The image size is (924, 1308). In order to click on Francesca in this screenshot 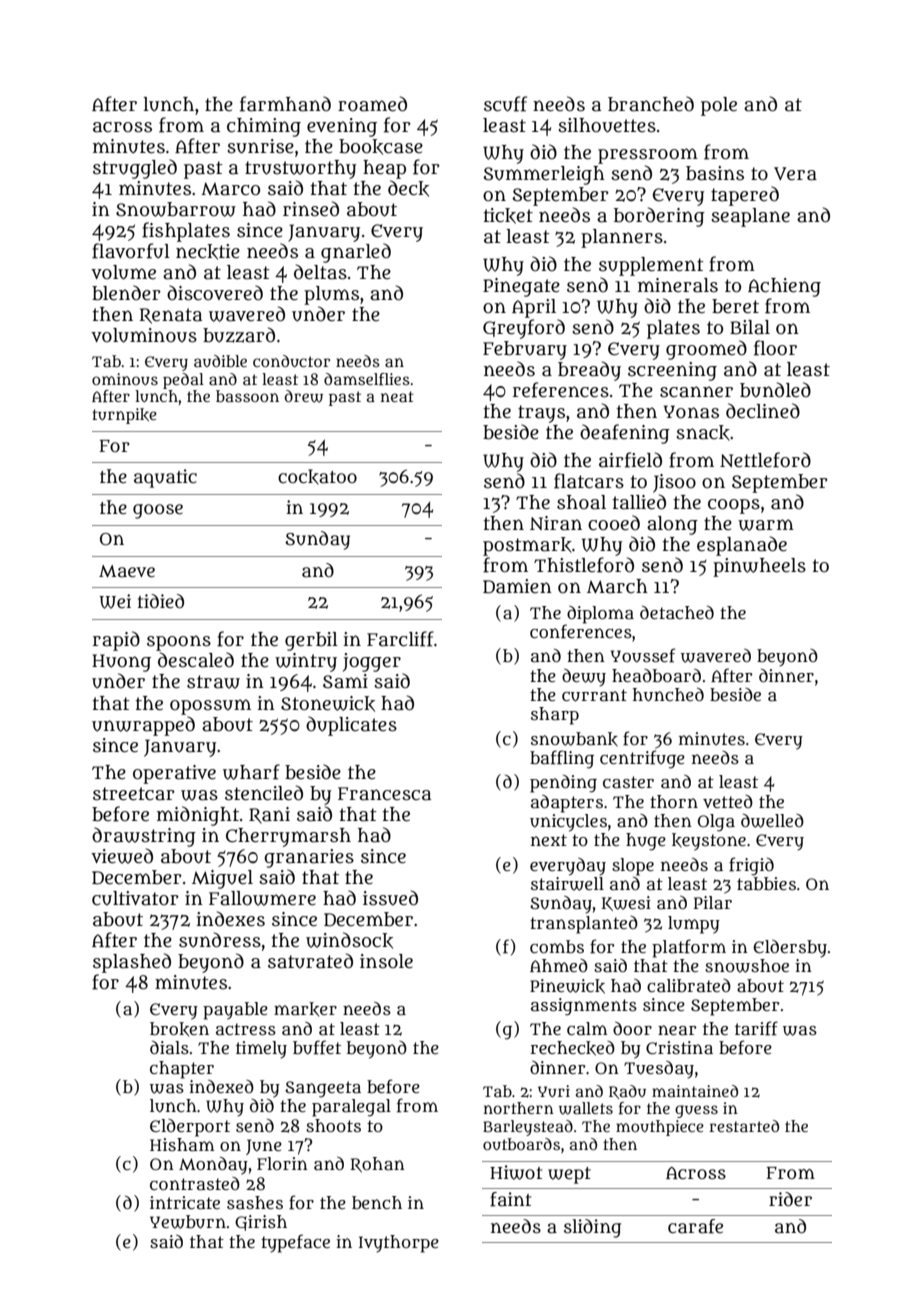, I will do `click(384, 794)`.
